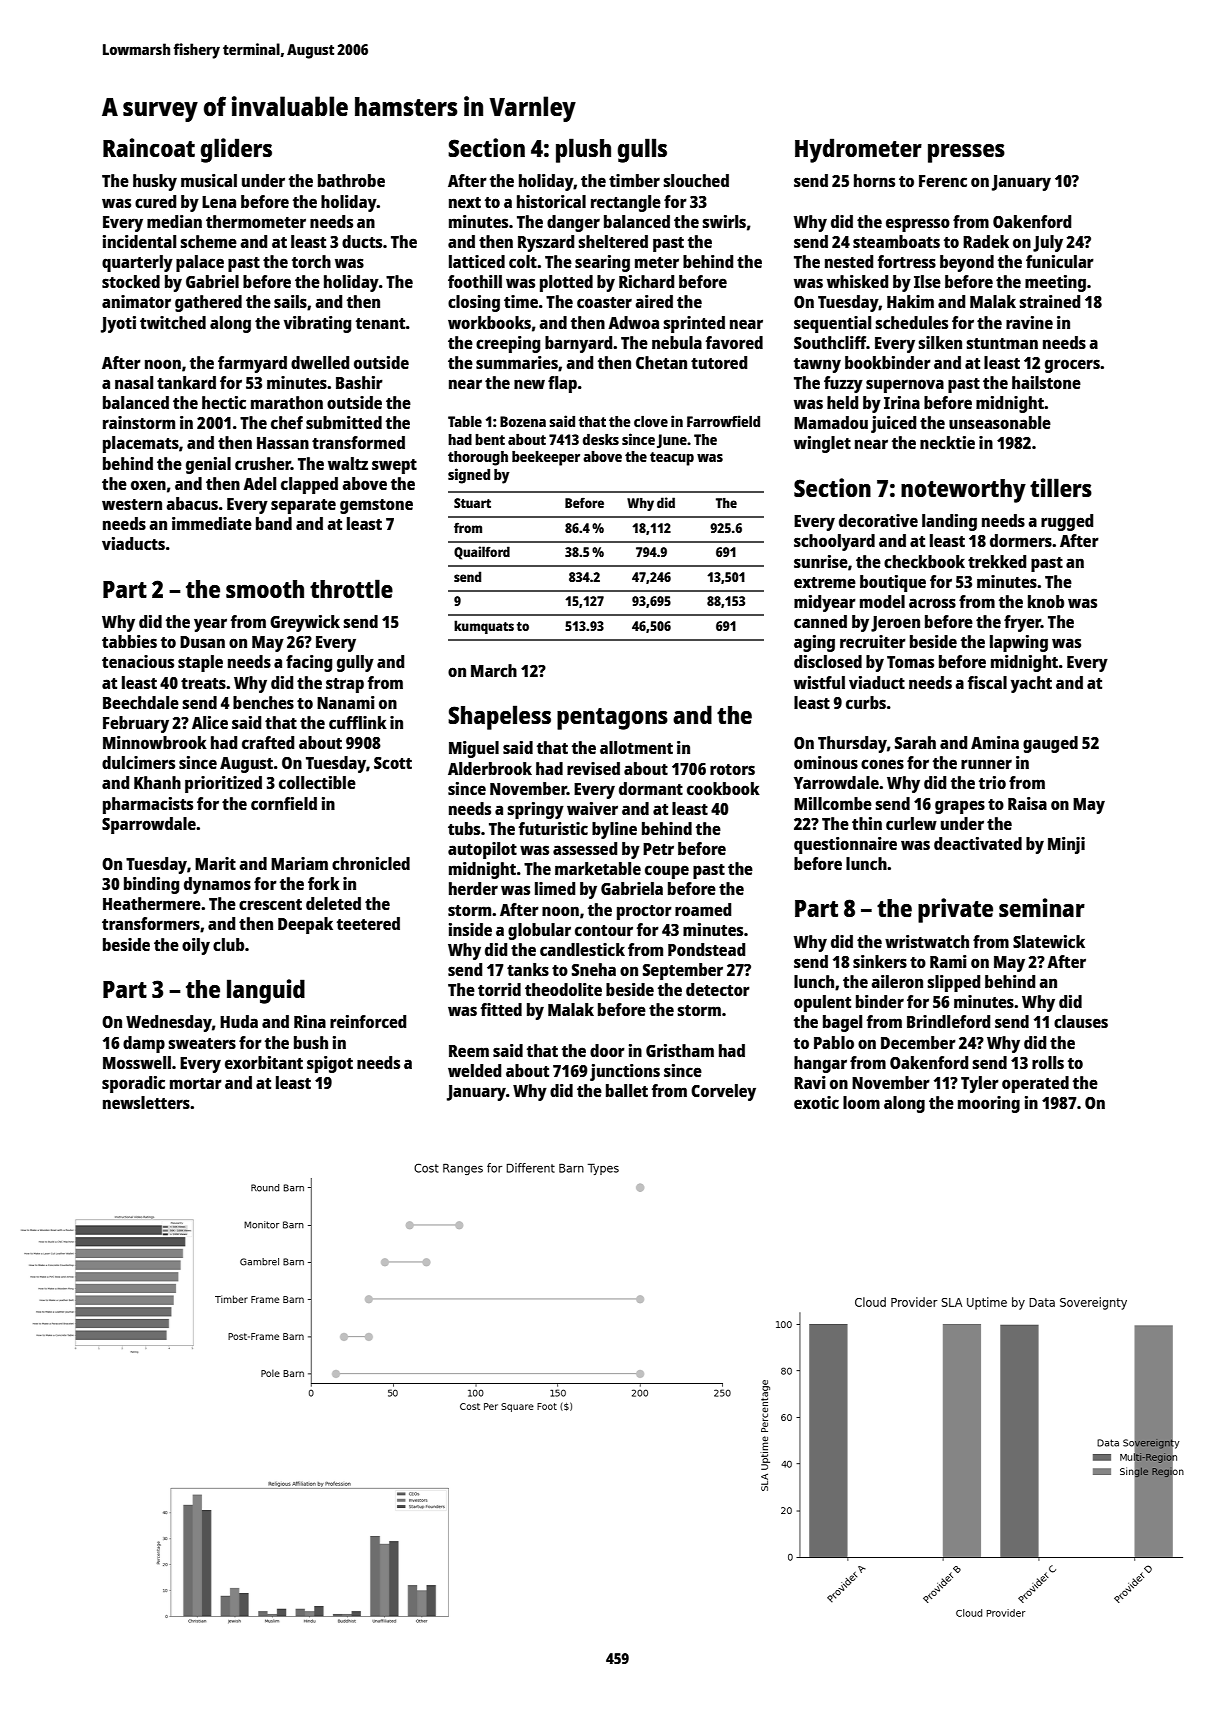 The image size is (1212, 1714). I want to click on creeping, so click(508, 344).
